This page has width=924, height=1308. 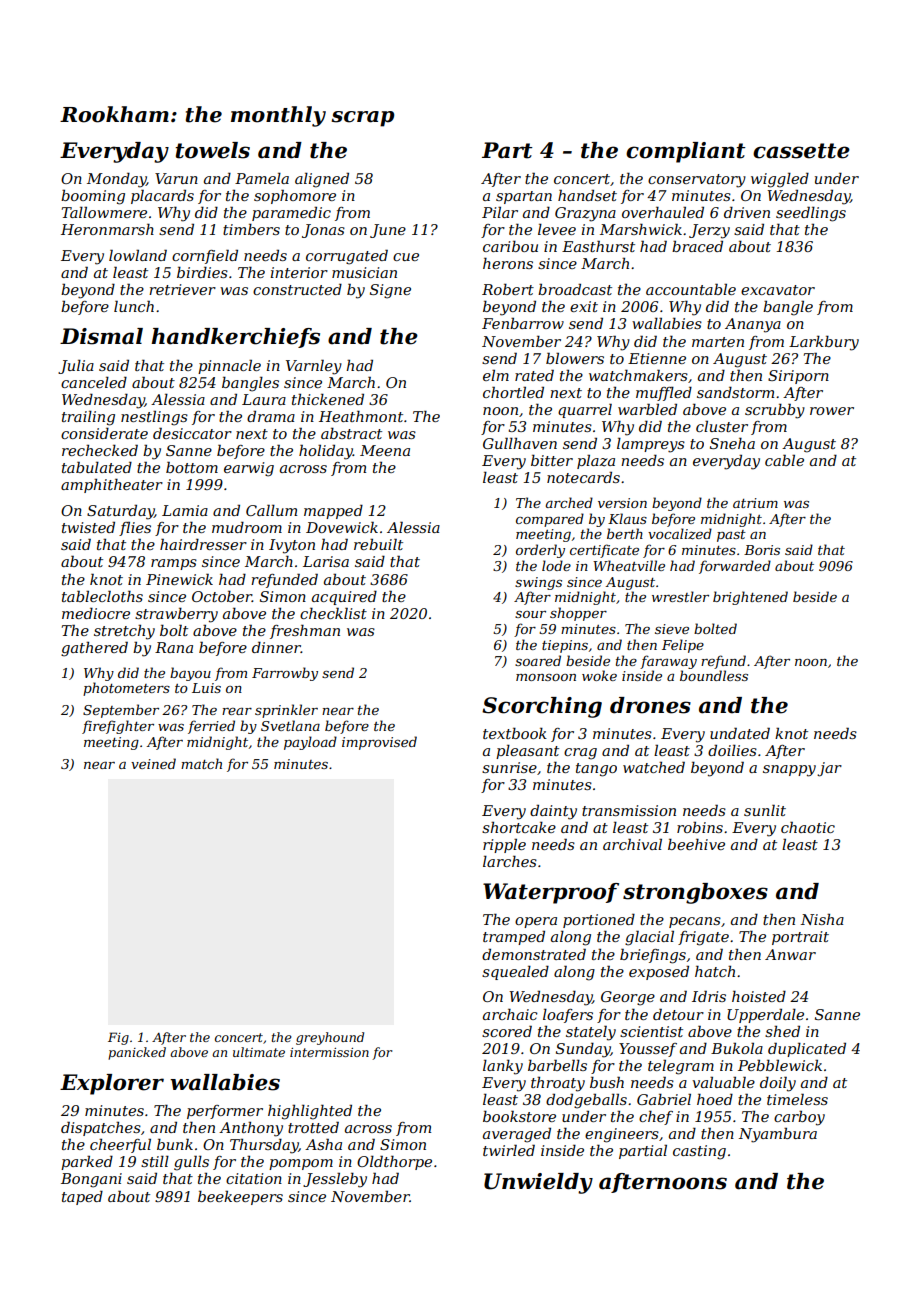 I want to click on bottom, so click(x=192, y=467).
